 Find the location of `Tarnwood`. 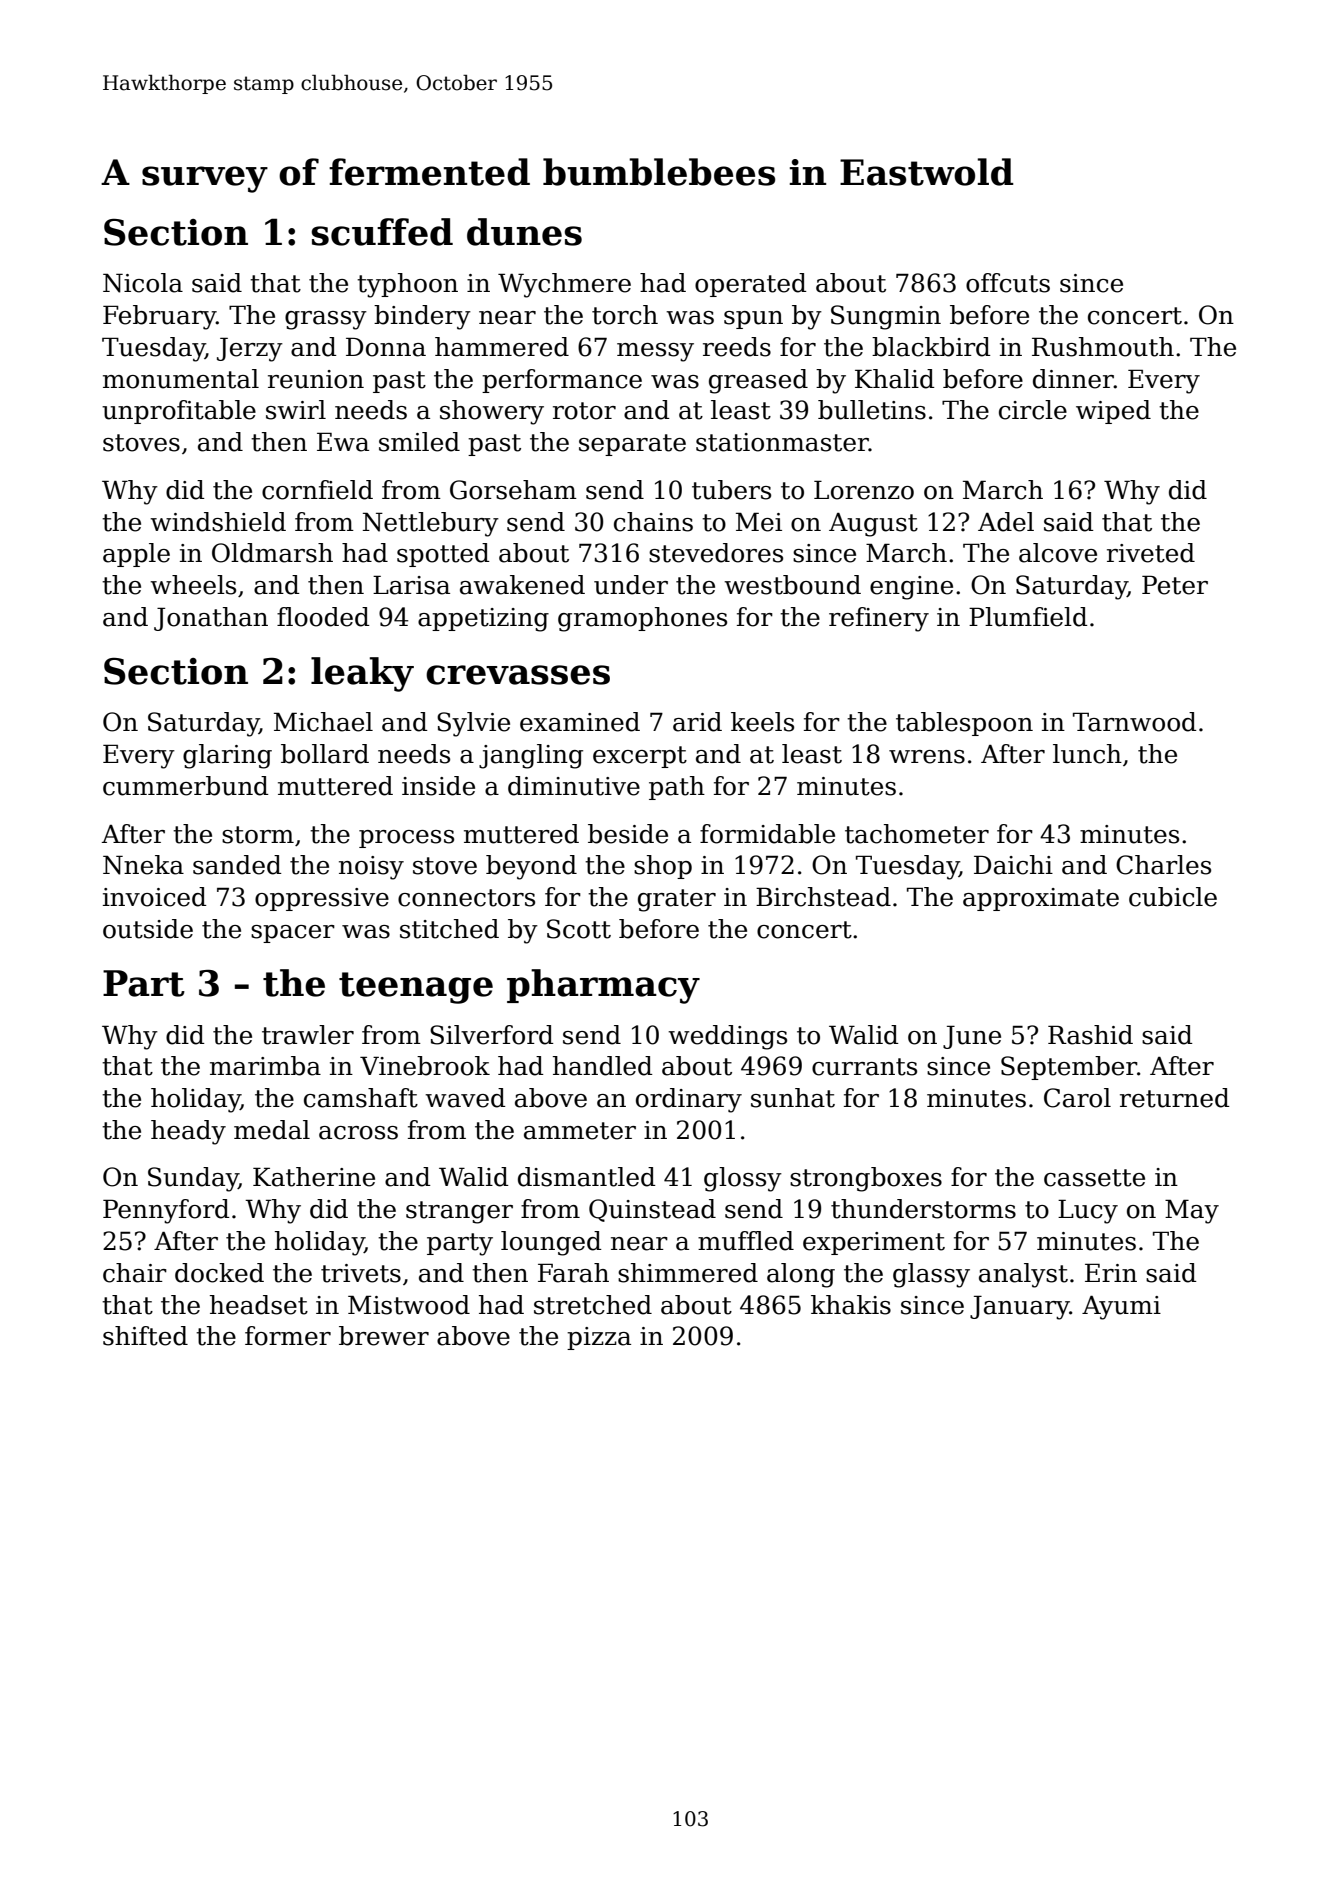

Tarnwood is located at coordinates (1135, 722).
